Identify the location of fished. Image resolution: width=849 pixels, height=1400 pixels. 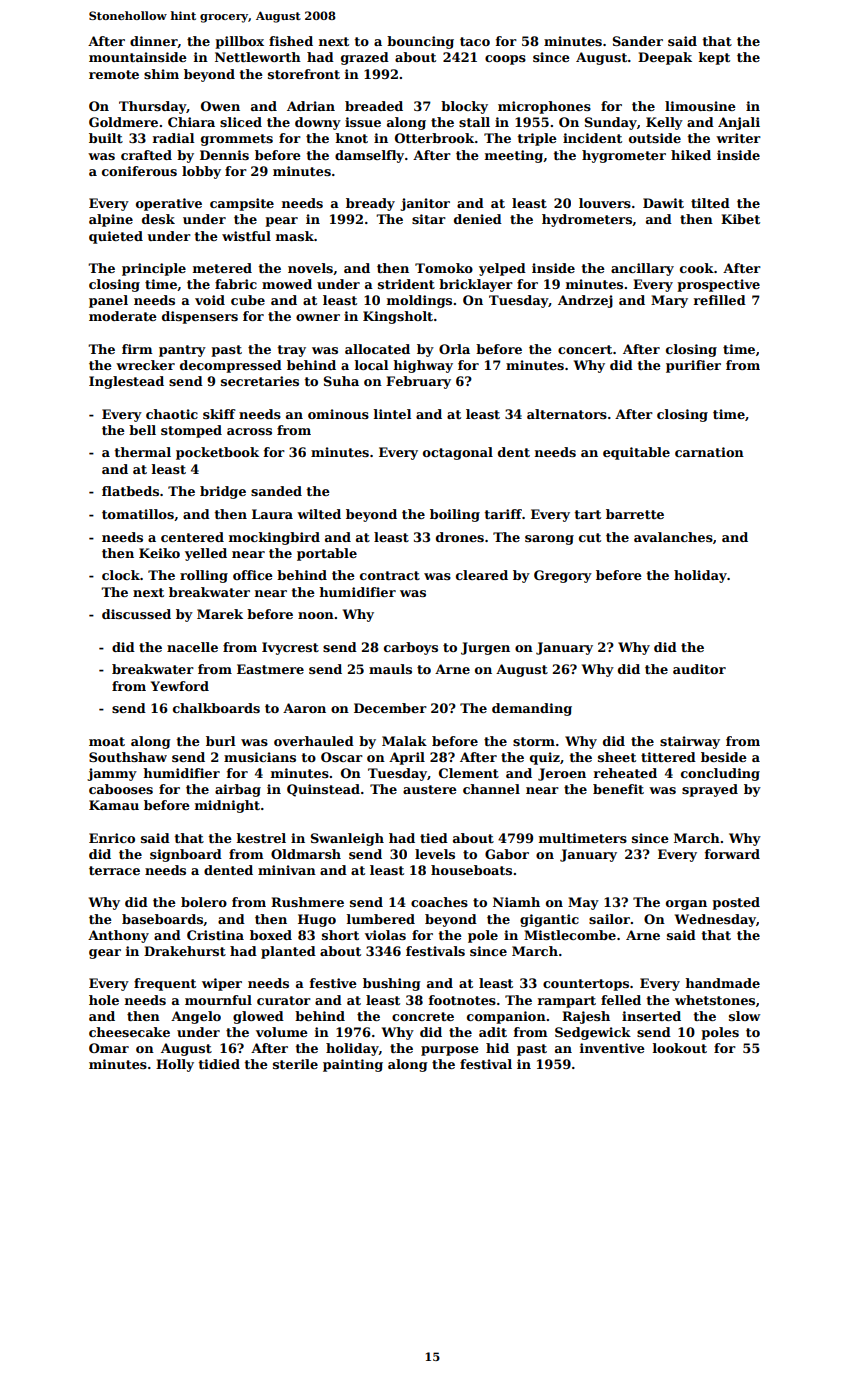
(291, 41).
